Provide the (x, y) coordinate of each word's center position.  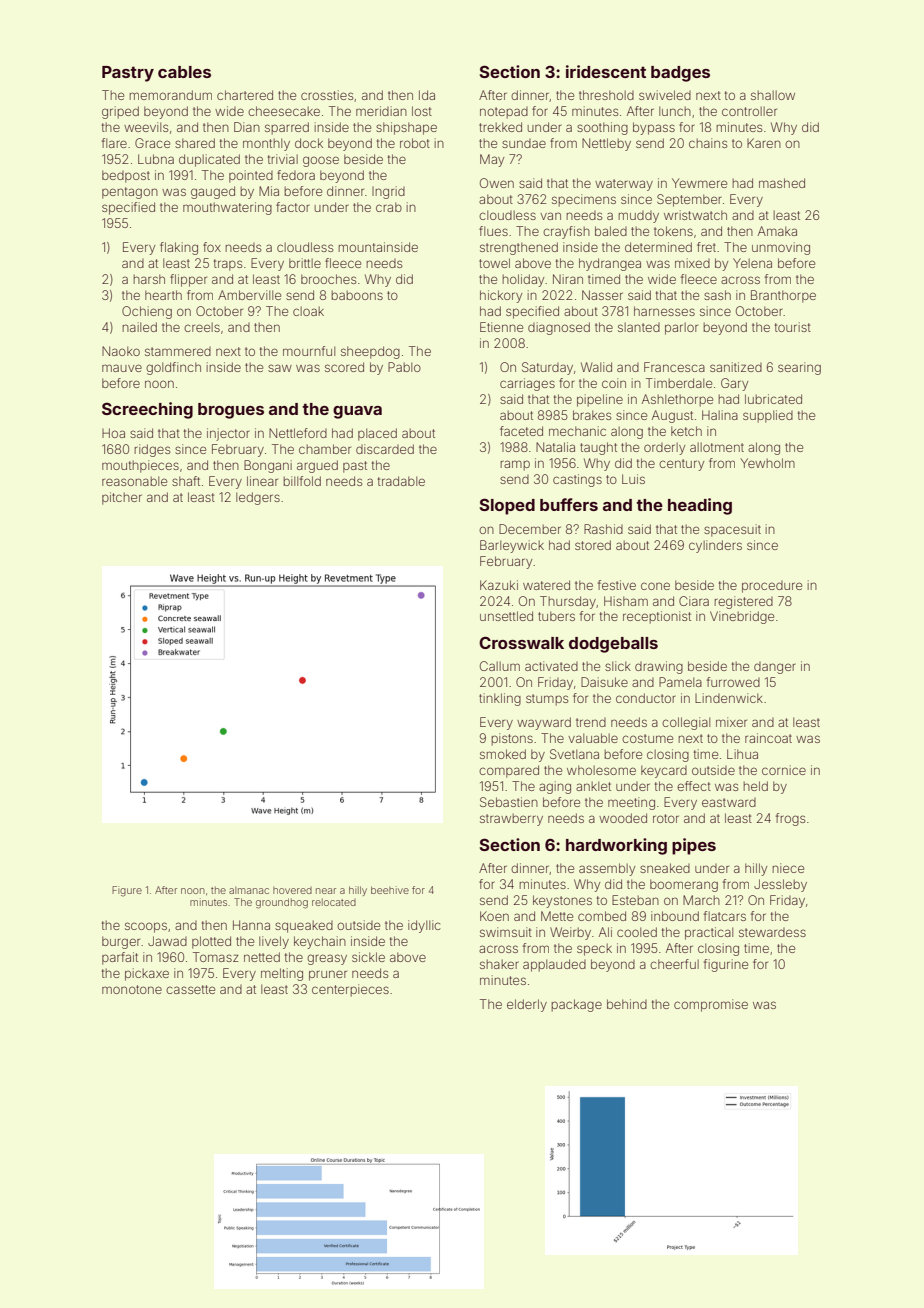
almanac (249, 890)
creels (202, 327)
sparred (287, 128)
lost (422, 111)
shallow (773, 95)
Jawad (167, 941)
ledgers (258, 498)
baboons (357, 295)
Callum (500, 666)
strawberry (511, 819)
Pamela (680, 682)
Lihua (742, 754)
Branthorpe (783, 296)
